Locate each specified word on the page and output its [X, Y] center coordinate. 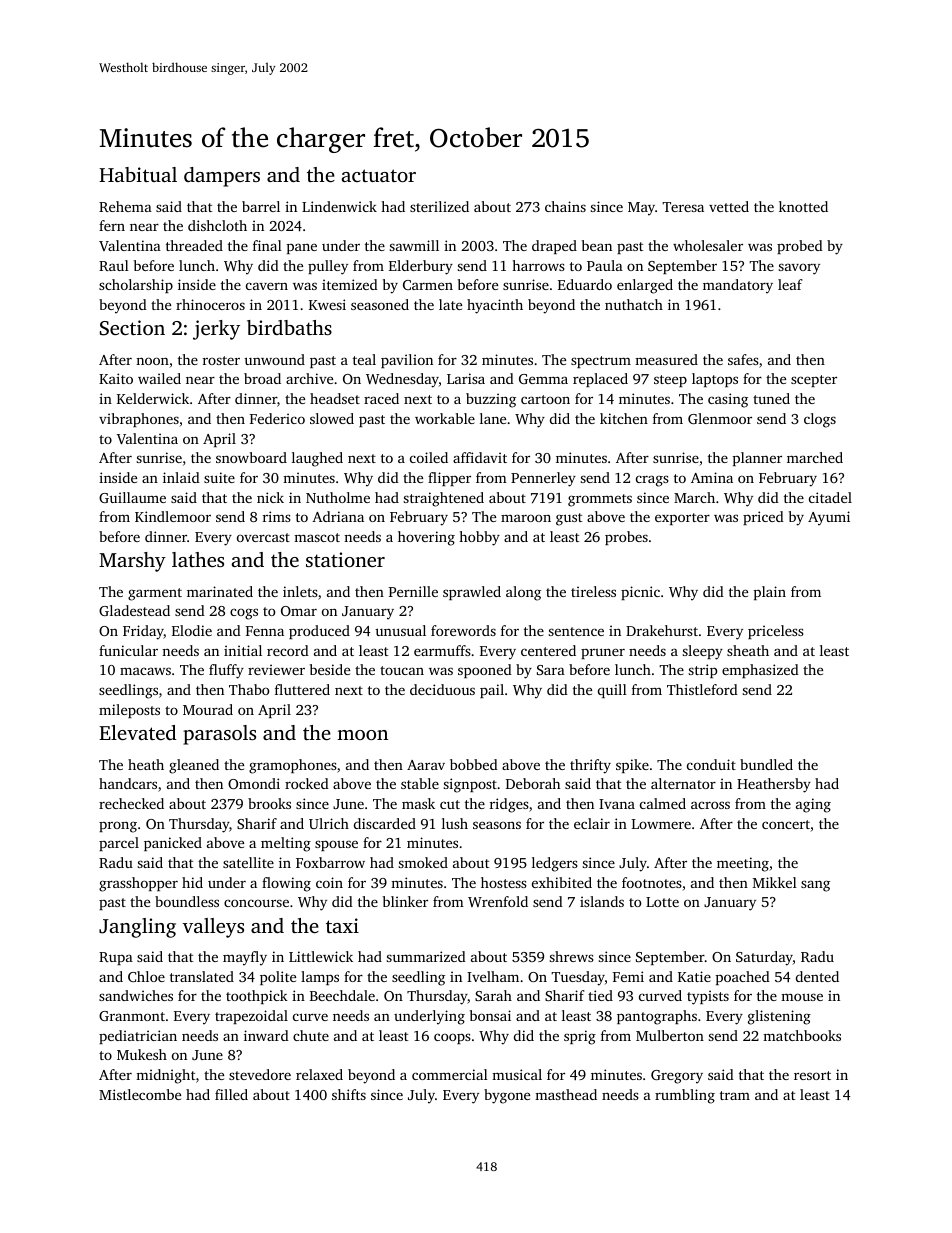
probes [626, 538]
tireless [593, 591]
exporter [682, 519]
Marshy [132, 562]
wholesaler [708, 245]
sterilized [439, 206]
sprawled [472, 593]
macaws [145, 671]
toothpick [257, 997]
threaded [194, 245]
